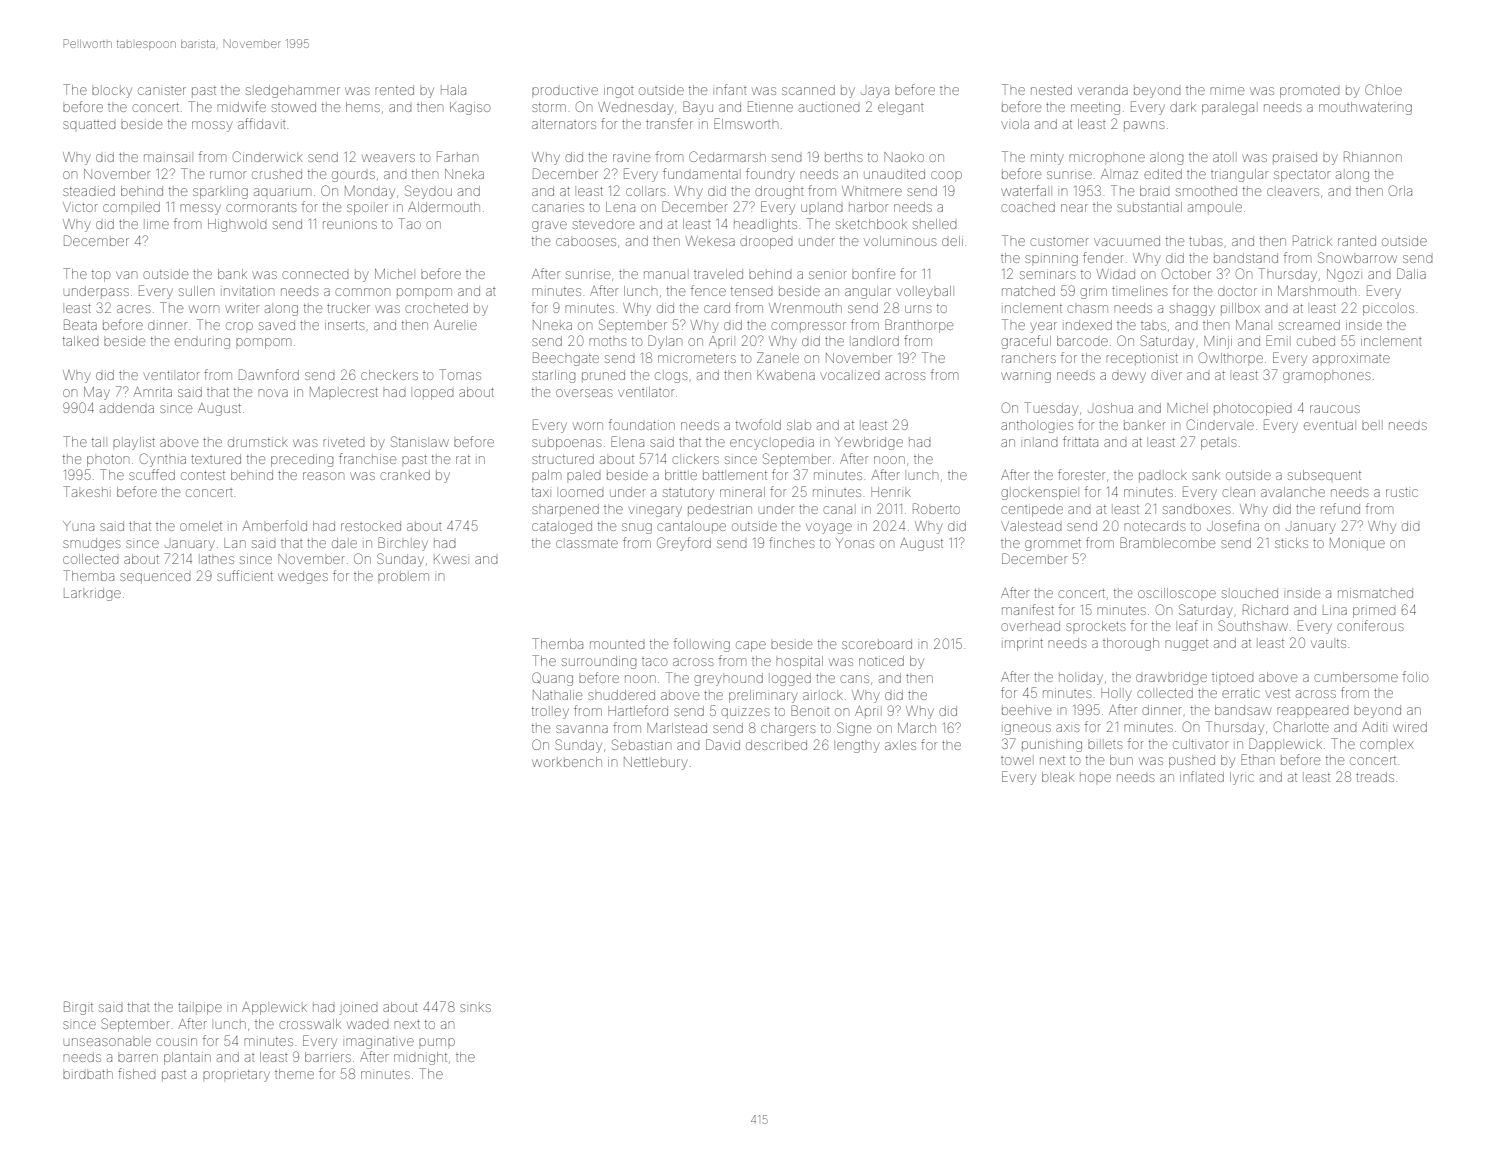 The height and width of the image is (1159, 1500). I want to click on foundation, so click(642, 424).
